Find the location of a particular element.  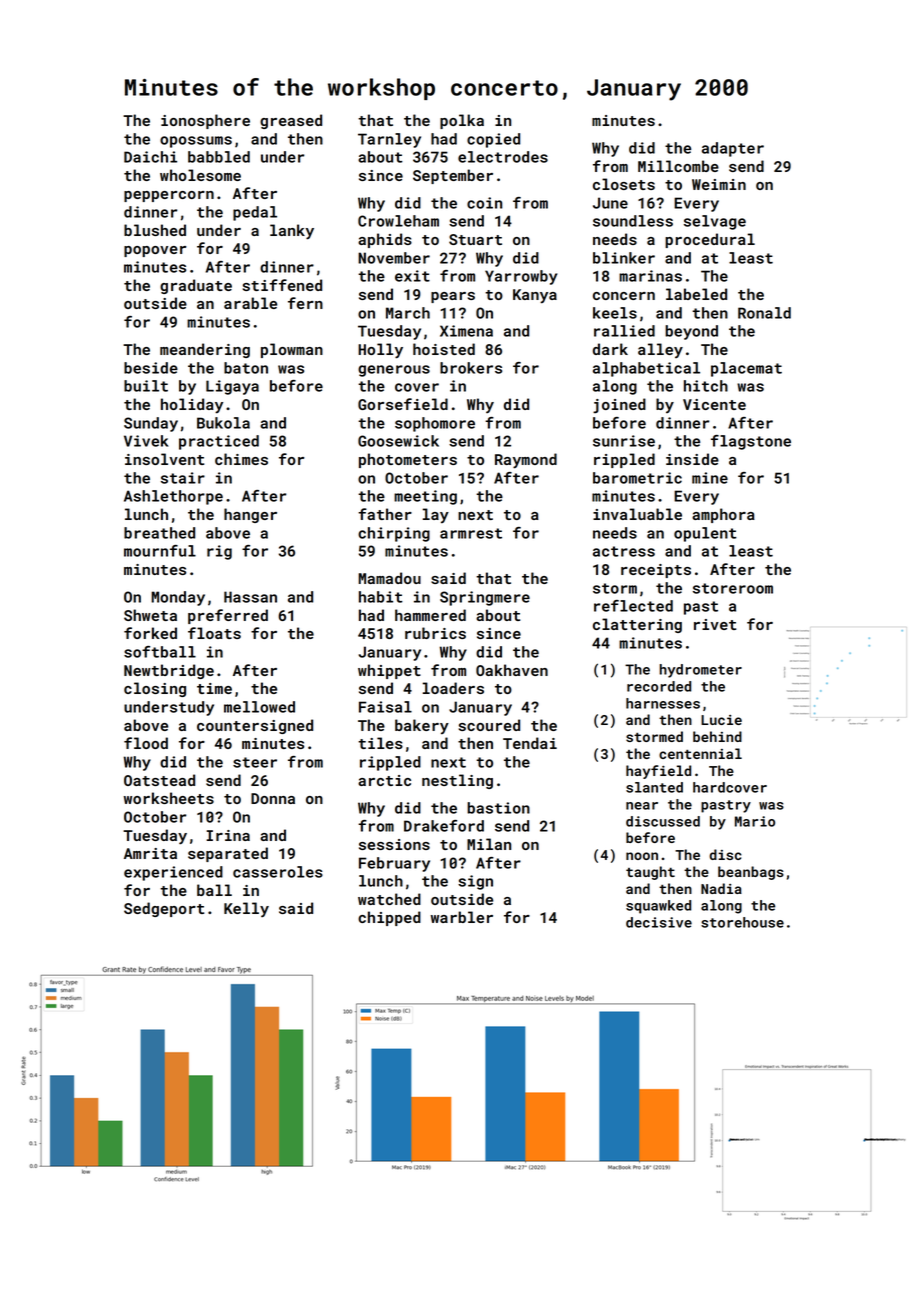

selvage is located at coordinates (715, 222).
